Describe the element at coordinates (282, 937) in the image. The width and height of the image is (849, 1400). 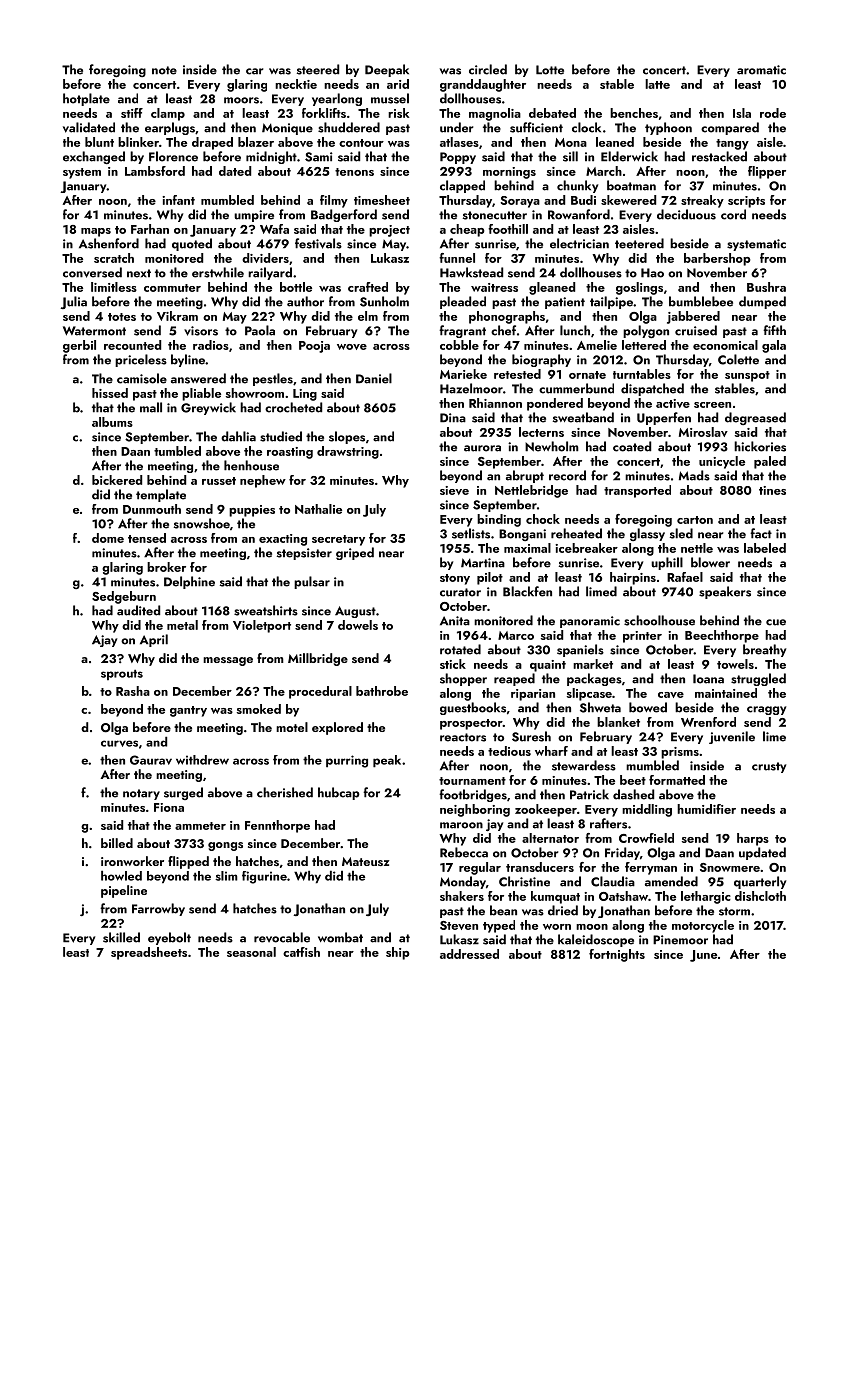
I see `revocable` at that location.
